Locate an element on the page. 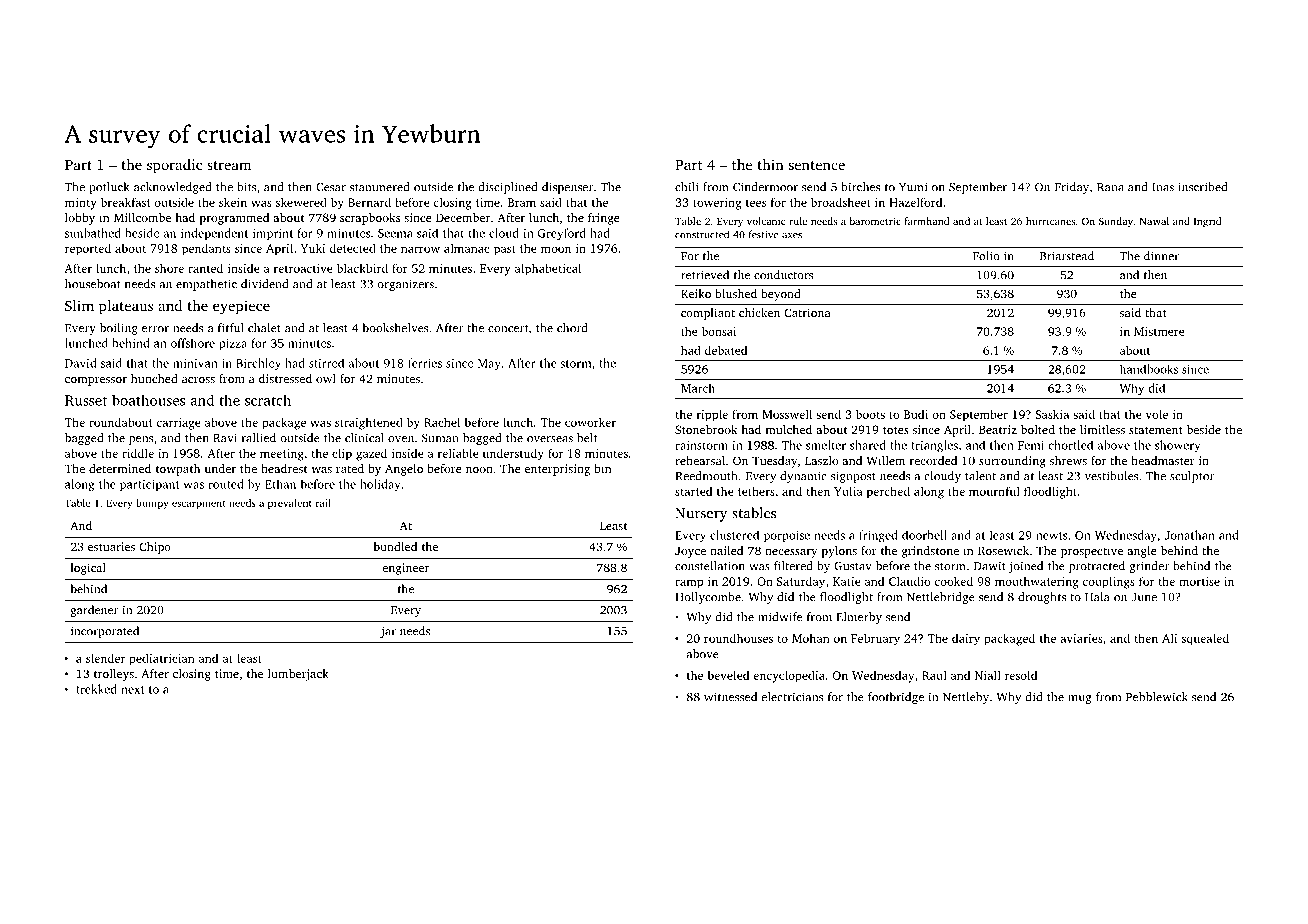  programmed is located at coordinates (234, 219).
